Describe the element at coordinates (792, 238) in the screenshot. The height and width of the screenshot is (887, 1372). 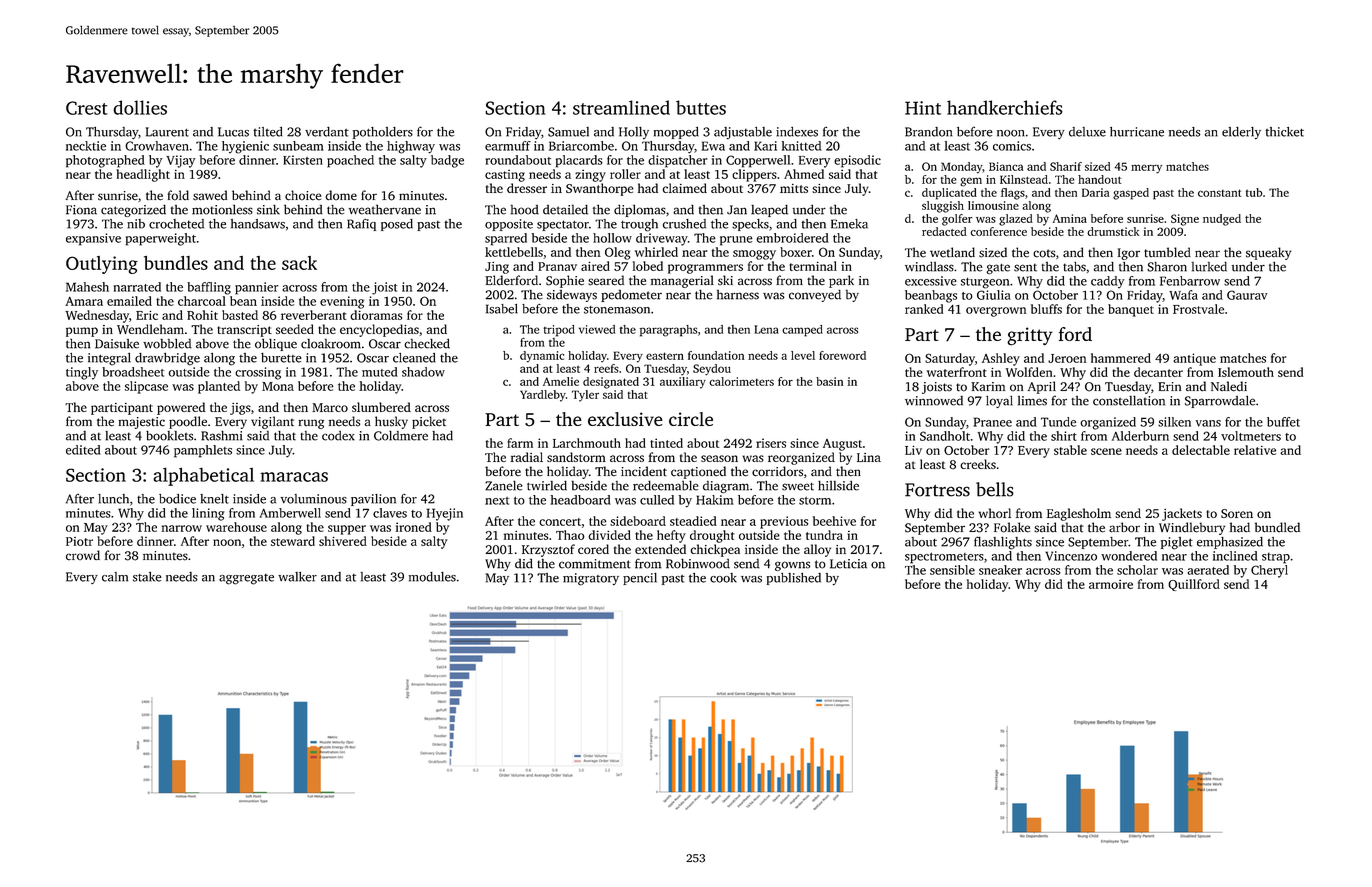
I see `embroidered` at that location.
